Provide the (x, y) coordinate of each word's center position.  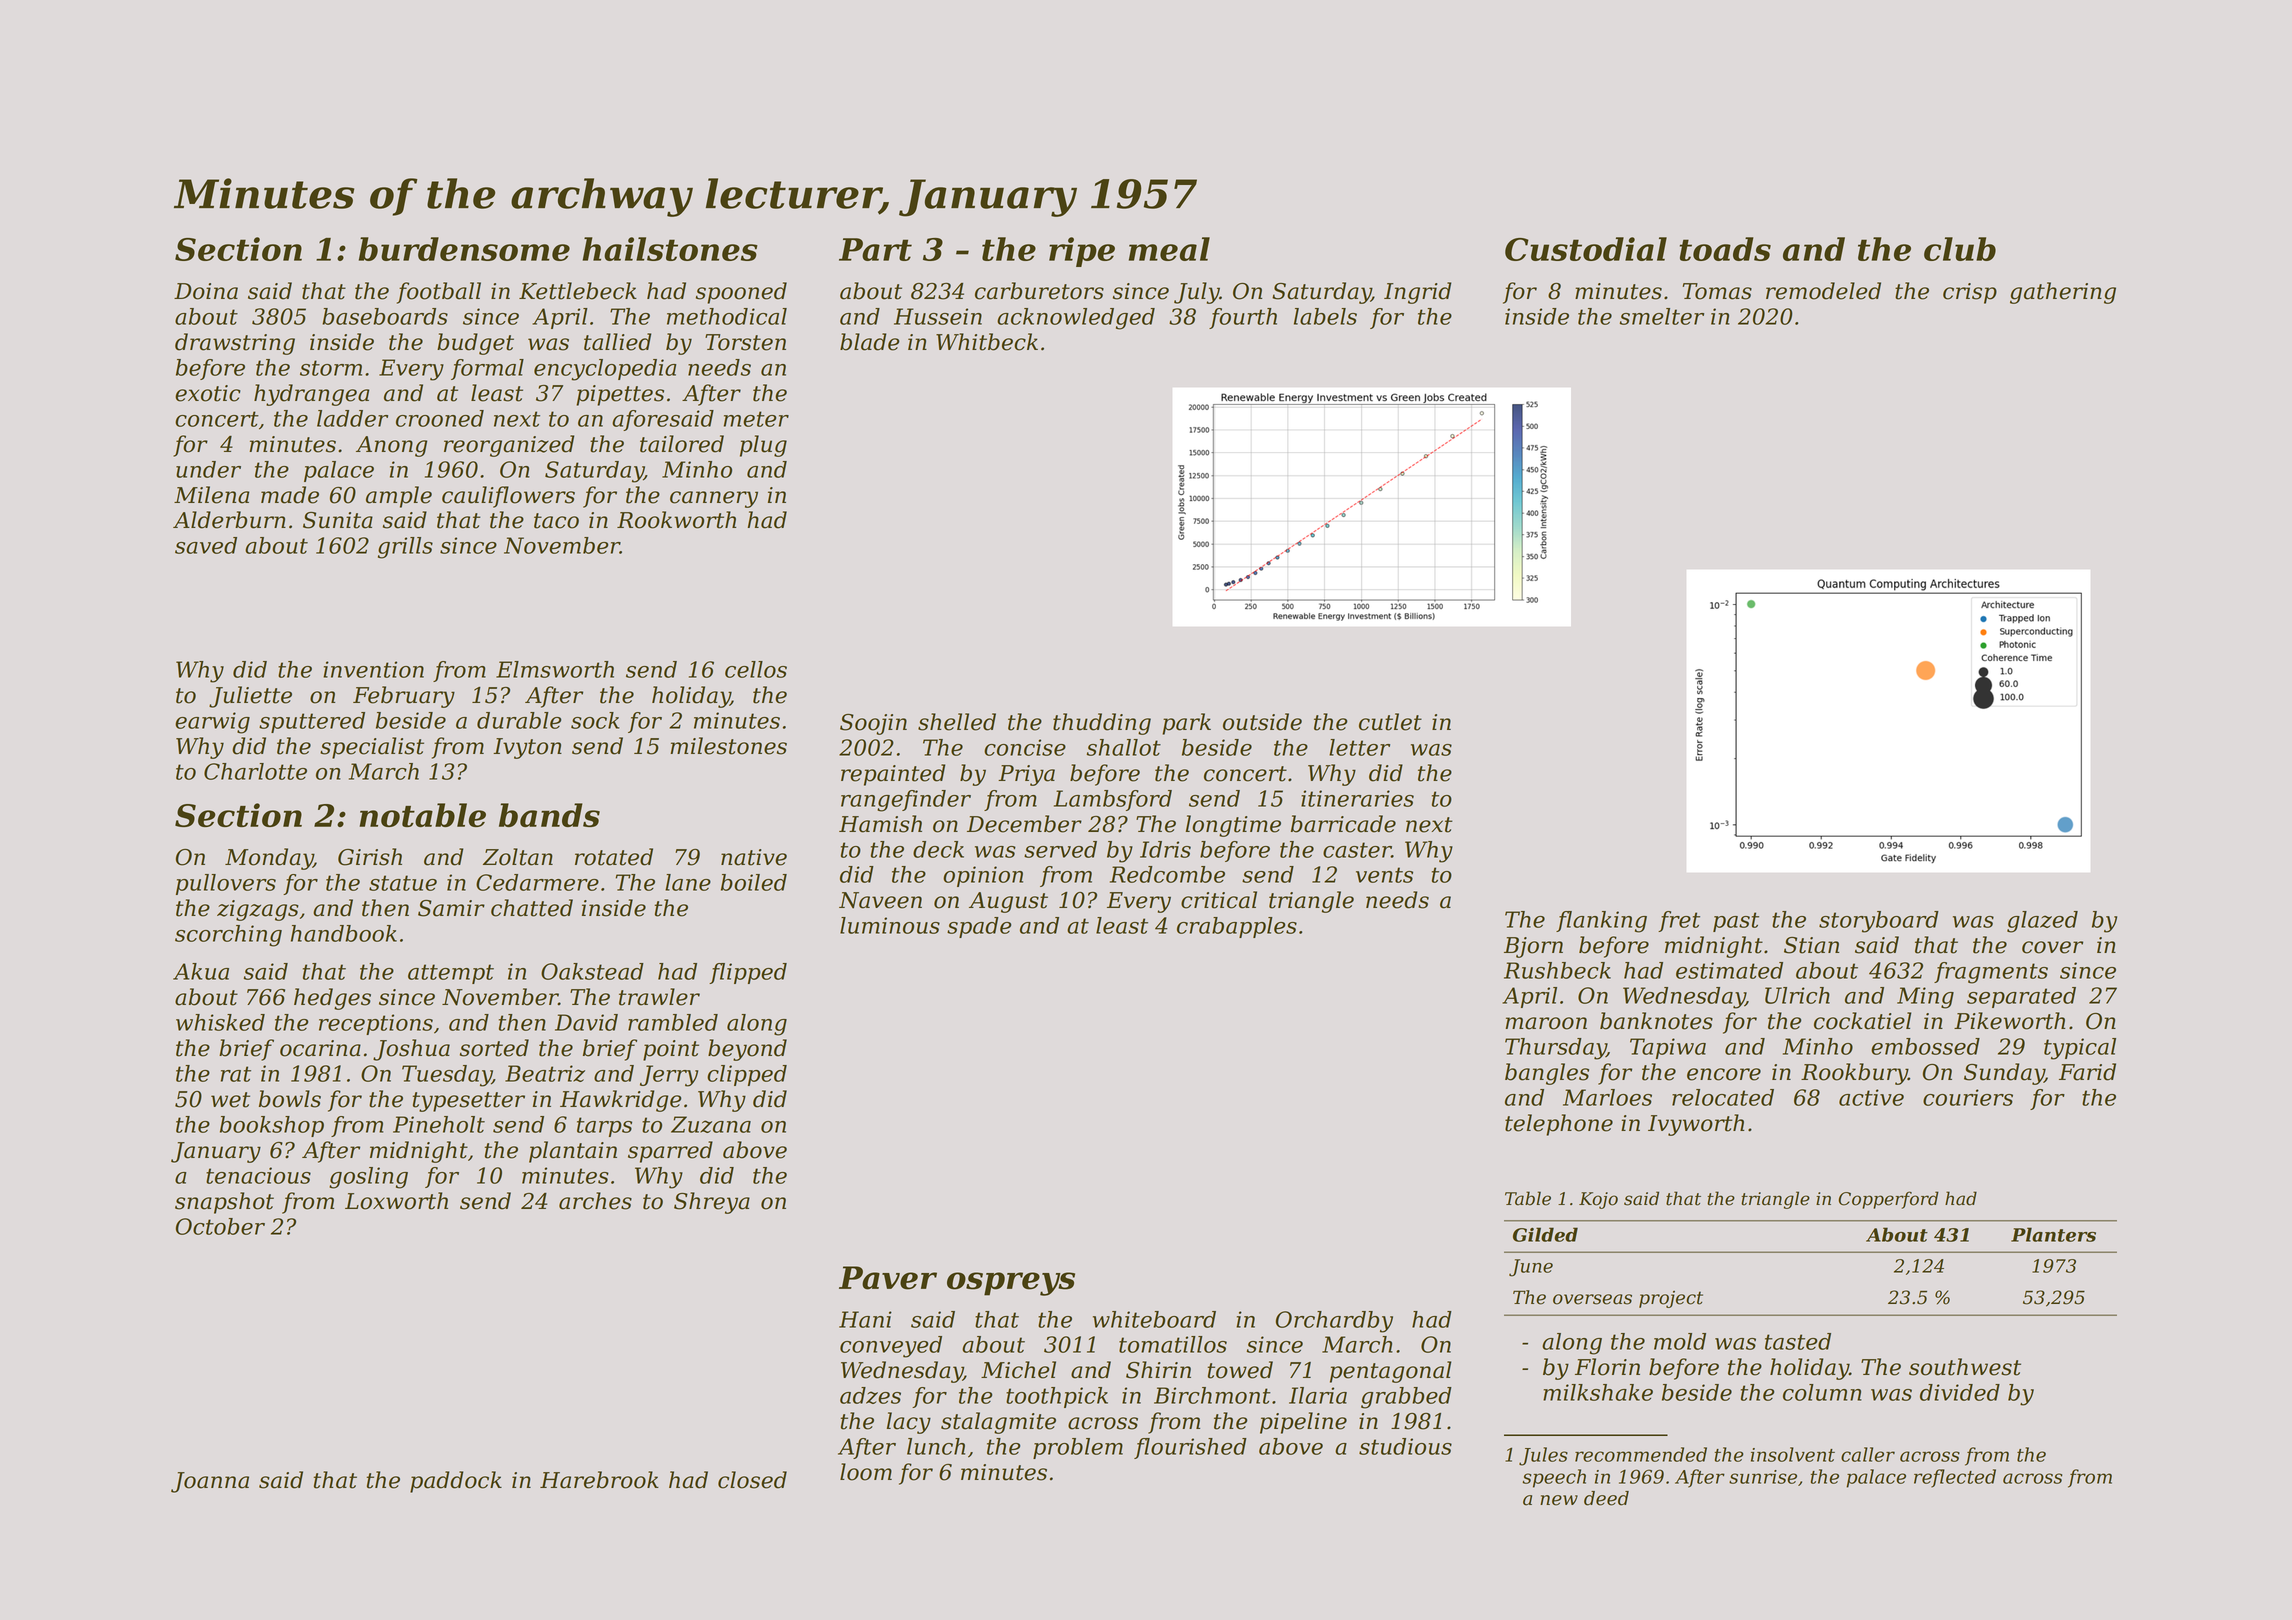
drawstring (235, 344)
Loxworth (396, 1201)
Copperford (1888, 1200)
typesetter (468, 1102)
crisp (1970, 293)
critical (1219, 900)
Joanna (210, 1482)
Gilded (1545, 1234)
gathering (2063, 293)
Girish (370, 857)
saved (206, 545)
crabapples (1237, 927)
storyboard (1879, 922)
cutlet (1390, 722)
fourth (1243, 318)
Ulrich (1797, 995)
